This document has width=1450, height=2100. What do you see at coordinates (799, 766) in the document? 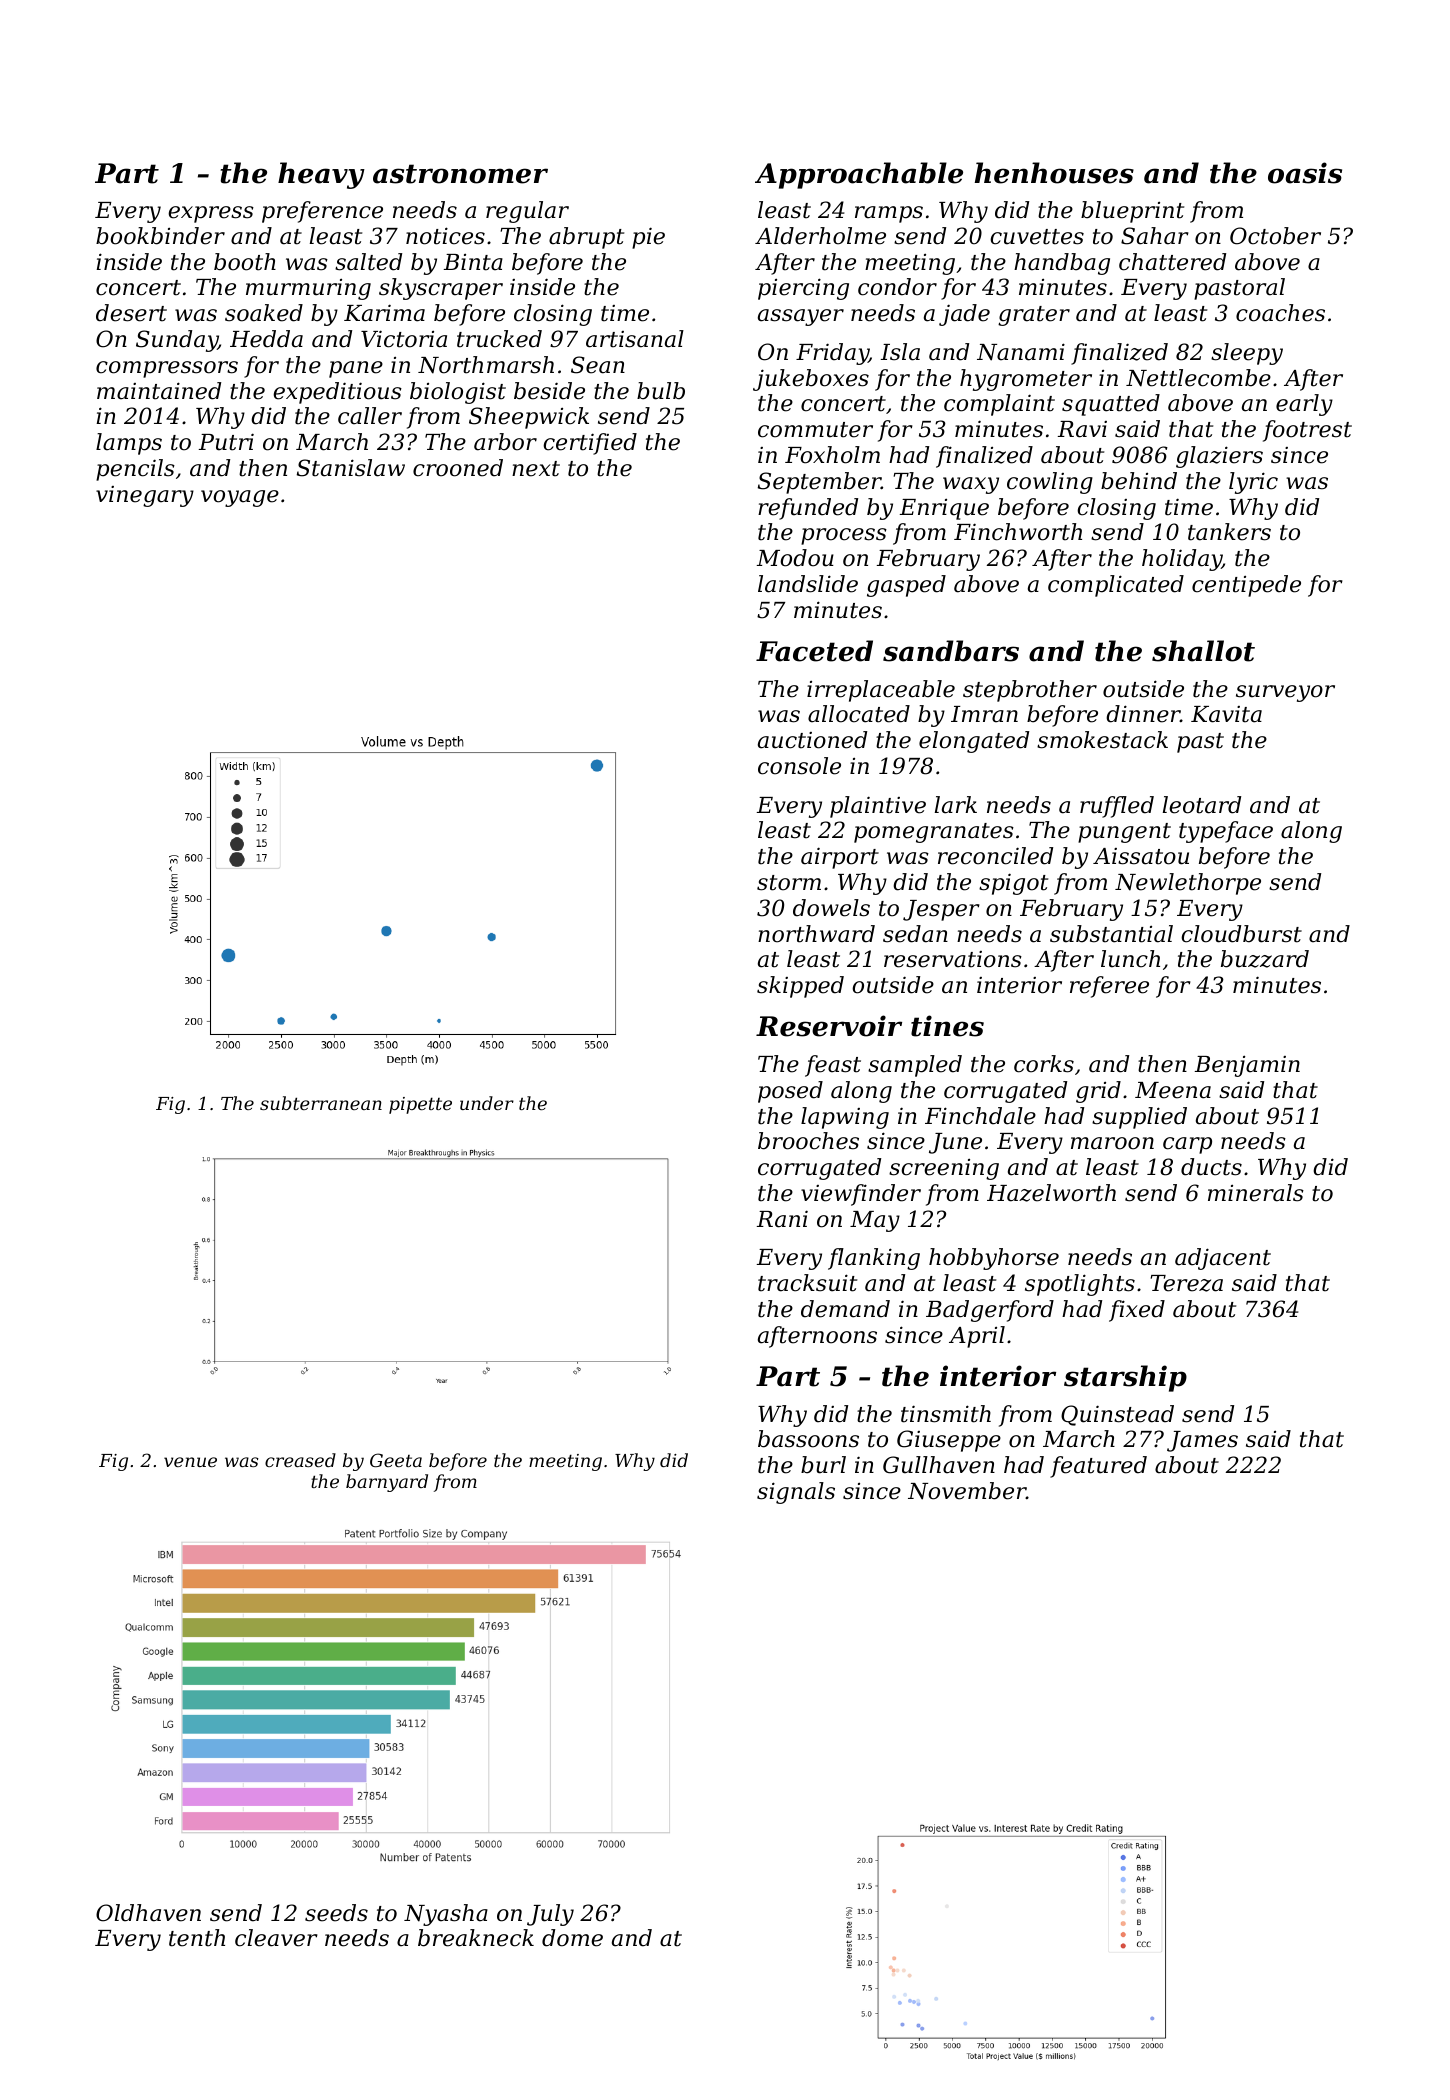
I see `console` at bounding box center [799, 766].
